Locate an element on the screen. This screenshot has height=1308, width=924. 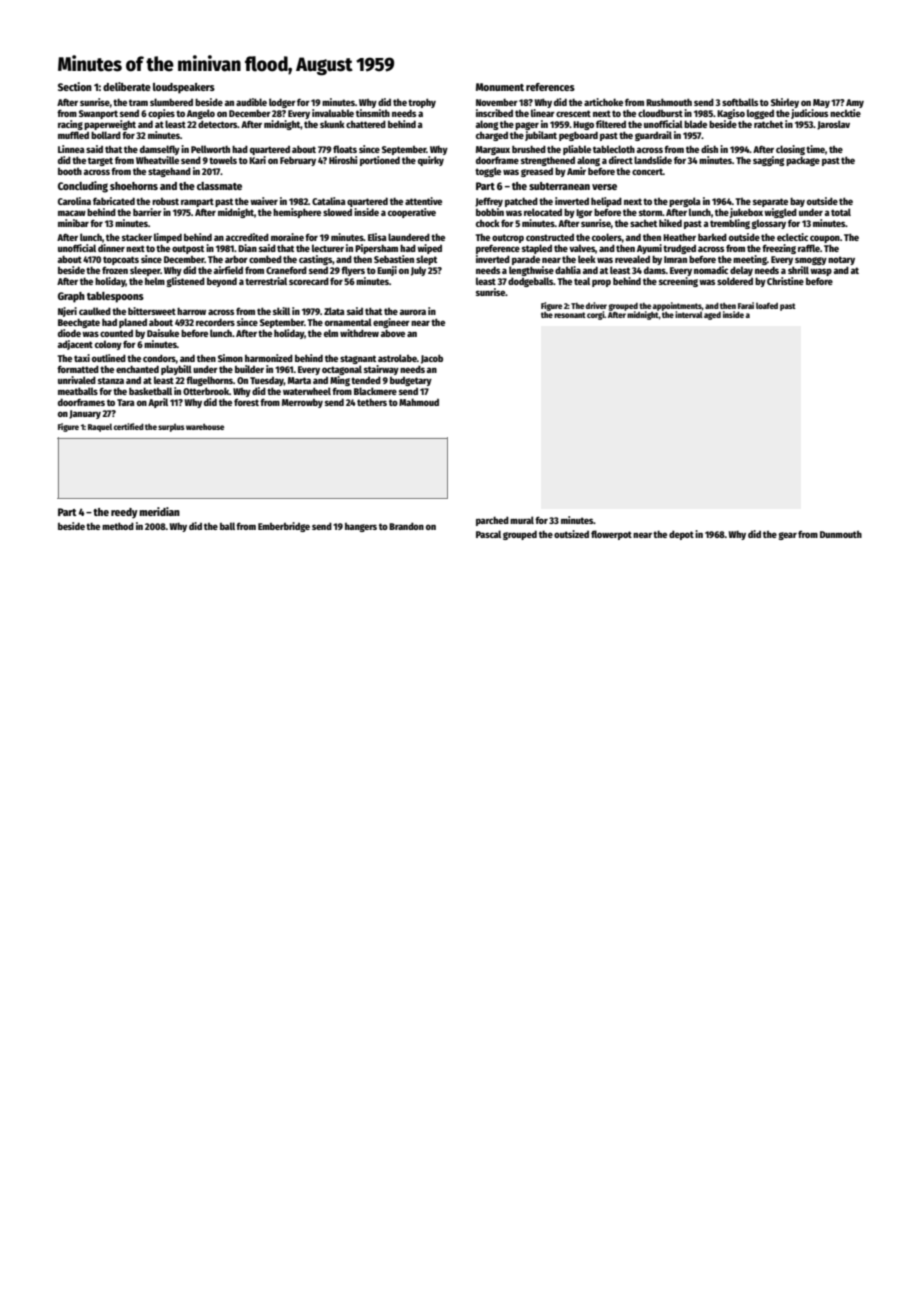
Amy is located at coordinates (855, 103).
